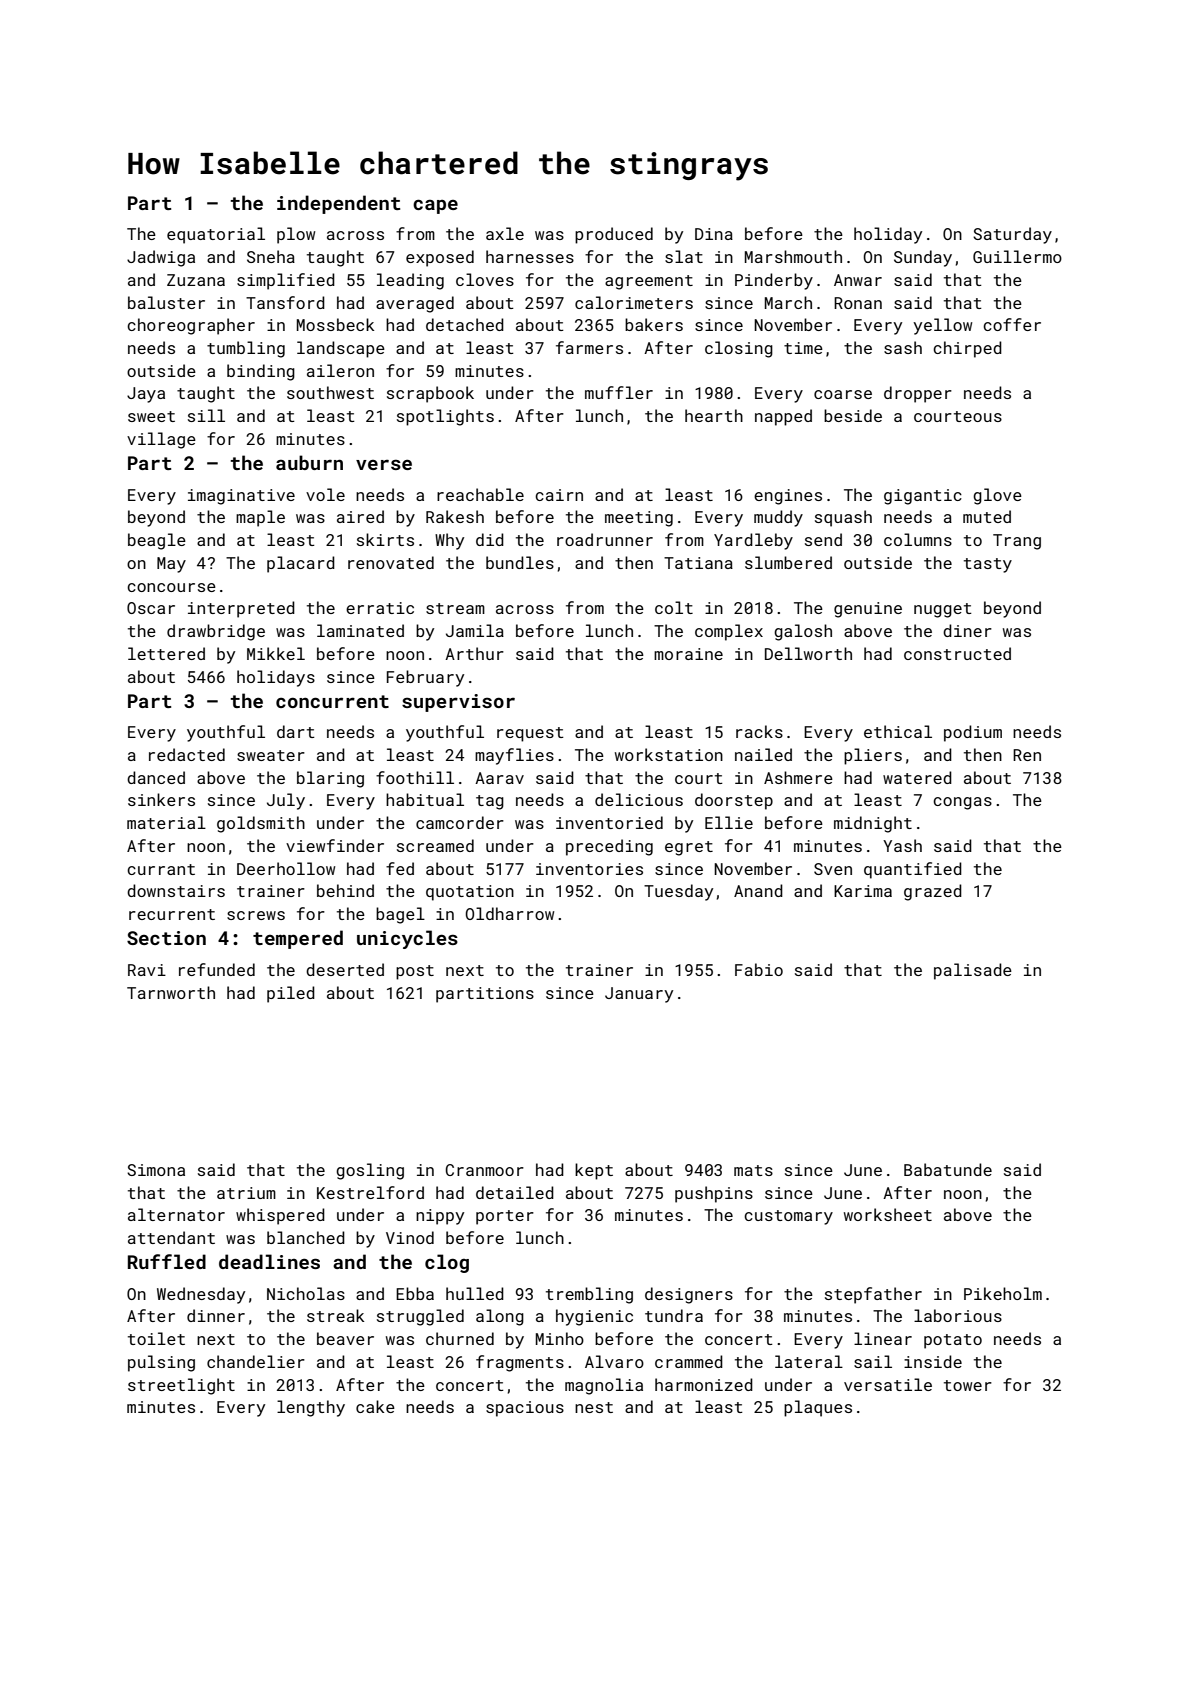 The image size is (1197, 1693). What do you see at coordinates (276, 653) in the document?
I see `Mikkel` at bounding box center [276, 653].
